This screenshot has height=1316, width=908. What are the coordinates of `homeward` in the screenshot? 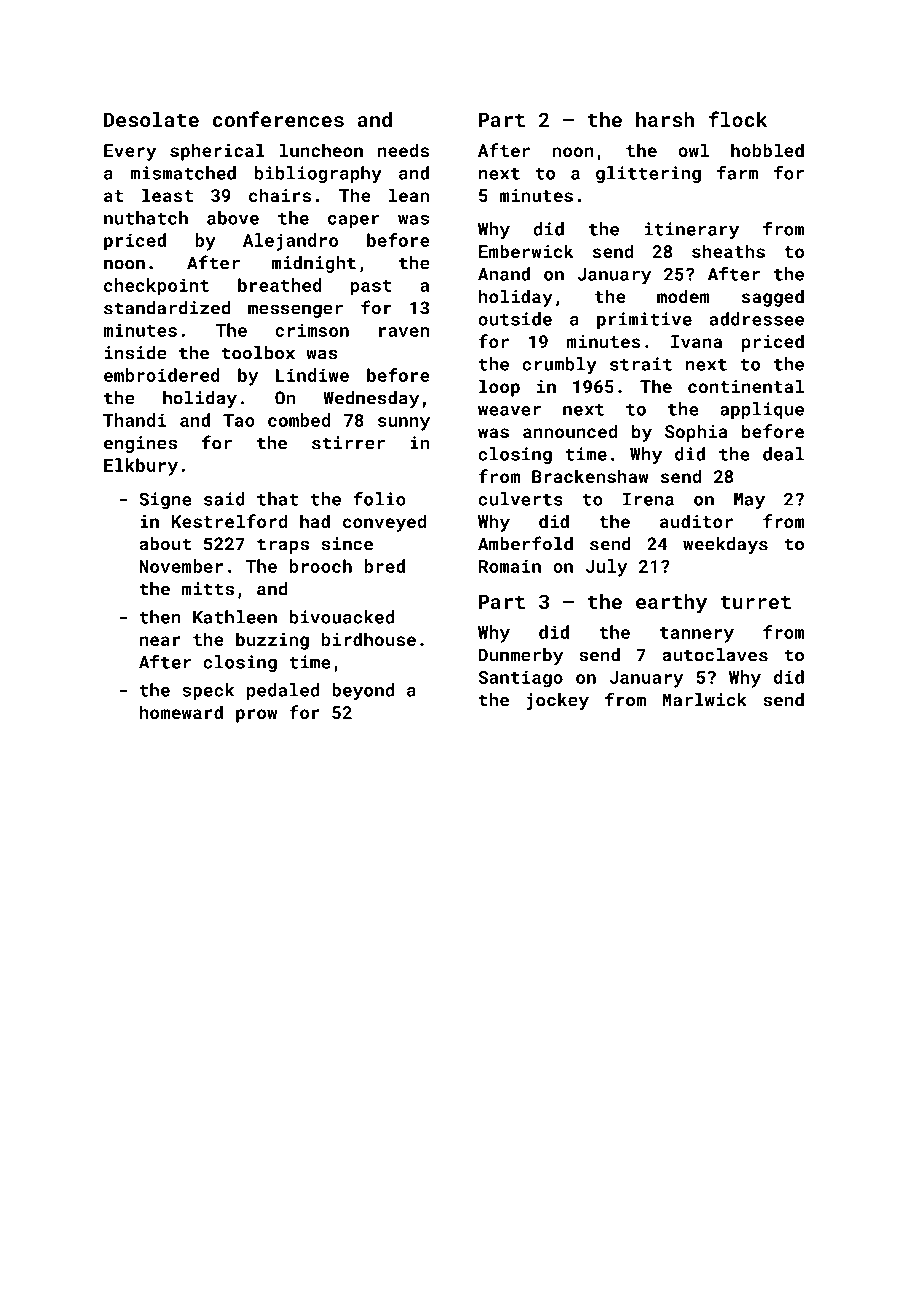 It's located at (181, 712).
